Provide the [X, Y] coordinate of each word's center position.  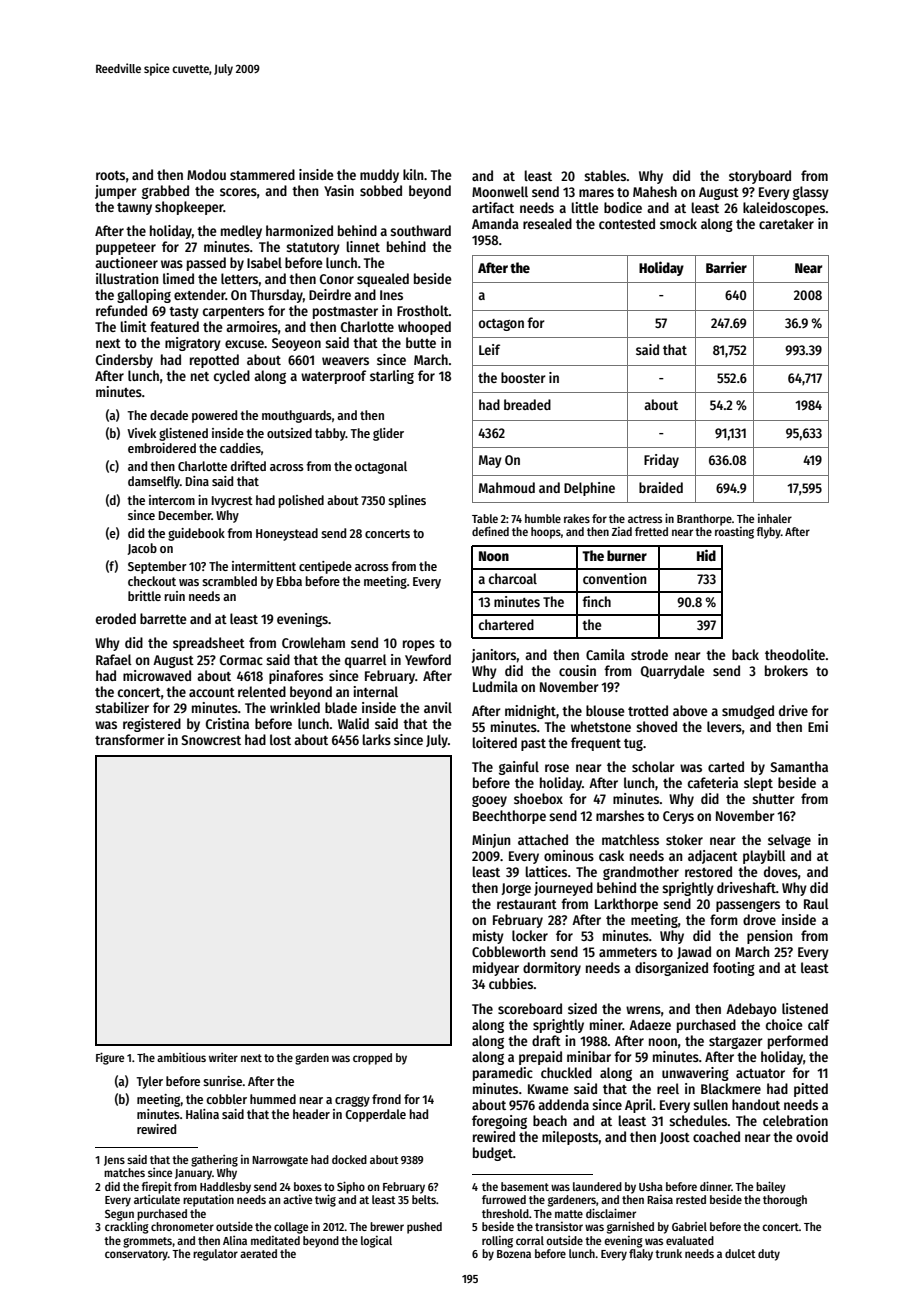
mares [596, 193]
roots [110, 175]
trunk [668, 1253]
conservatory [136, 1255]
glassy [811, 193]
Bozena [514, 1254]
